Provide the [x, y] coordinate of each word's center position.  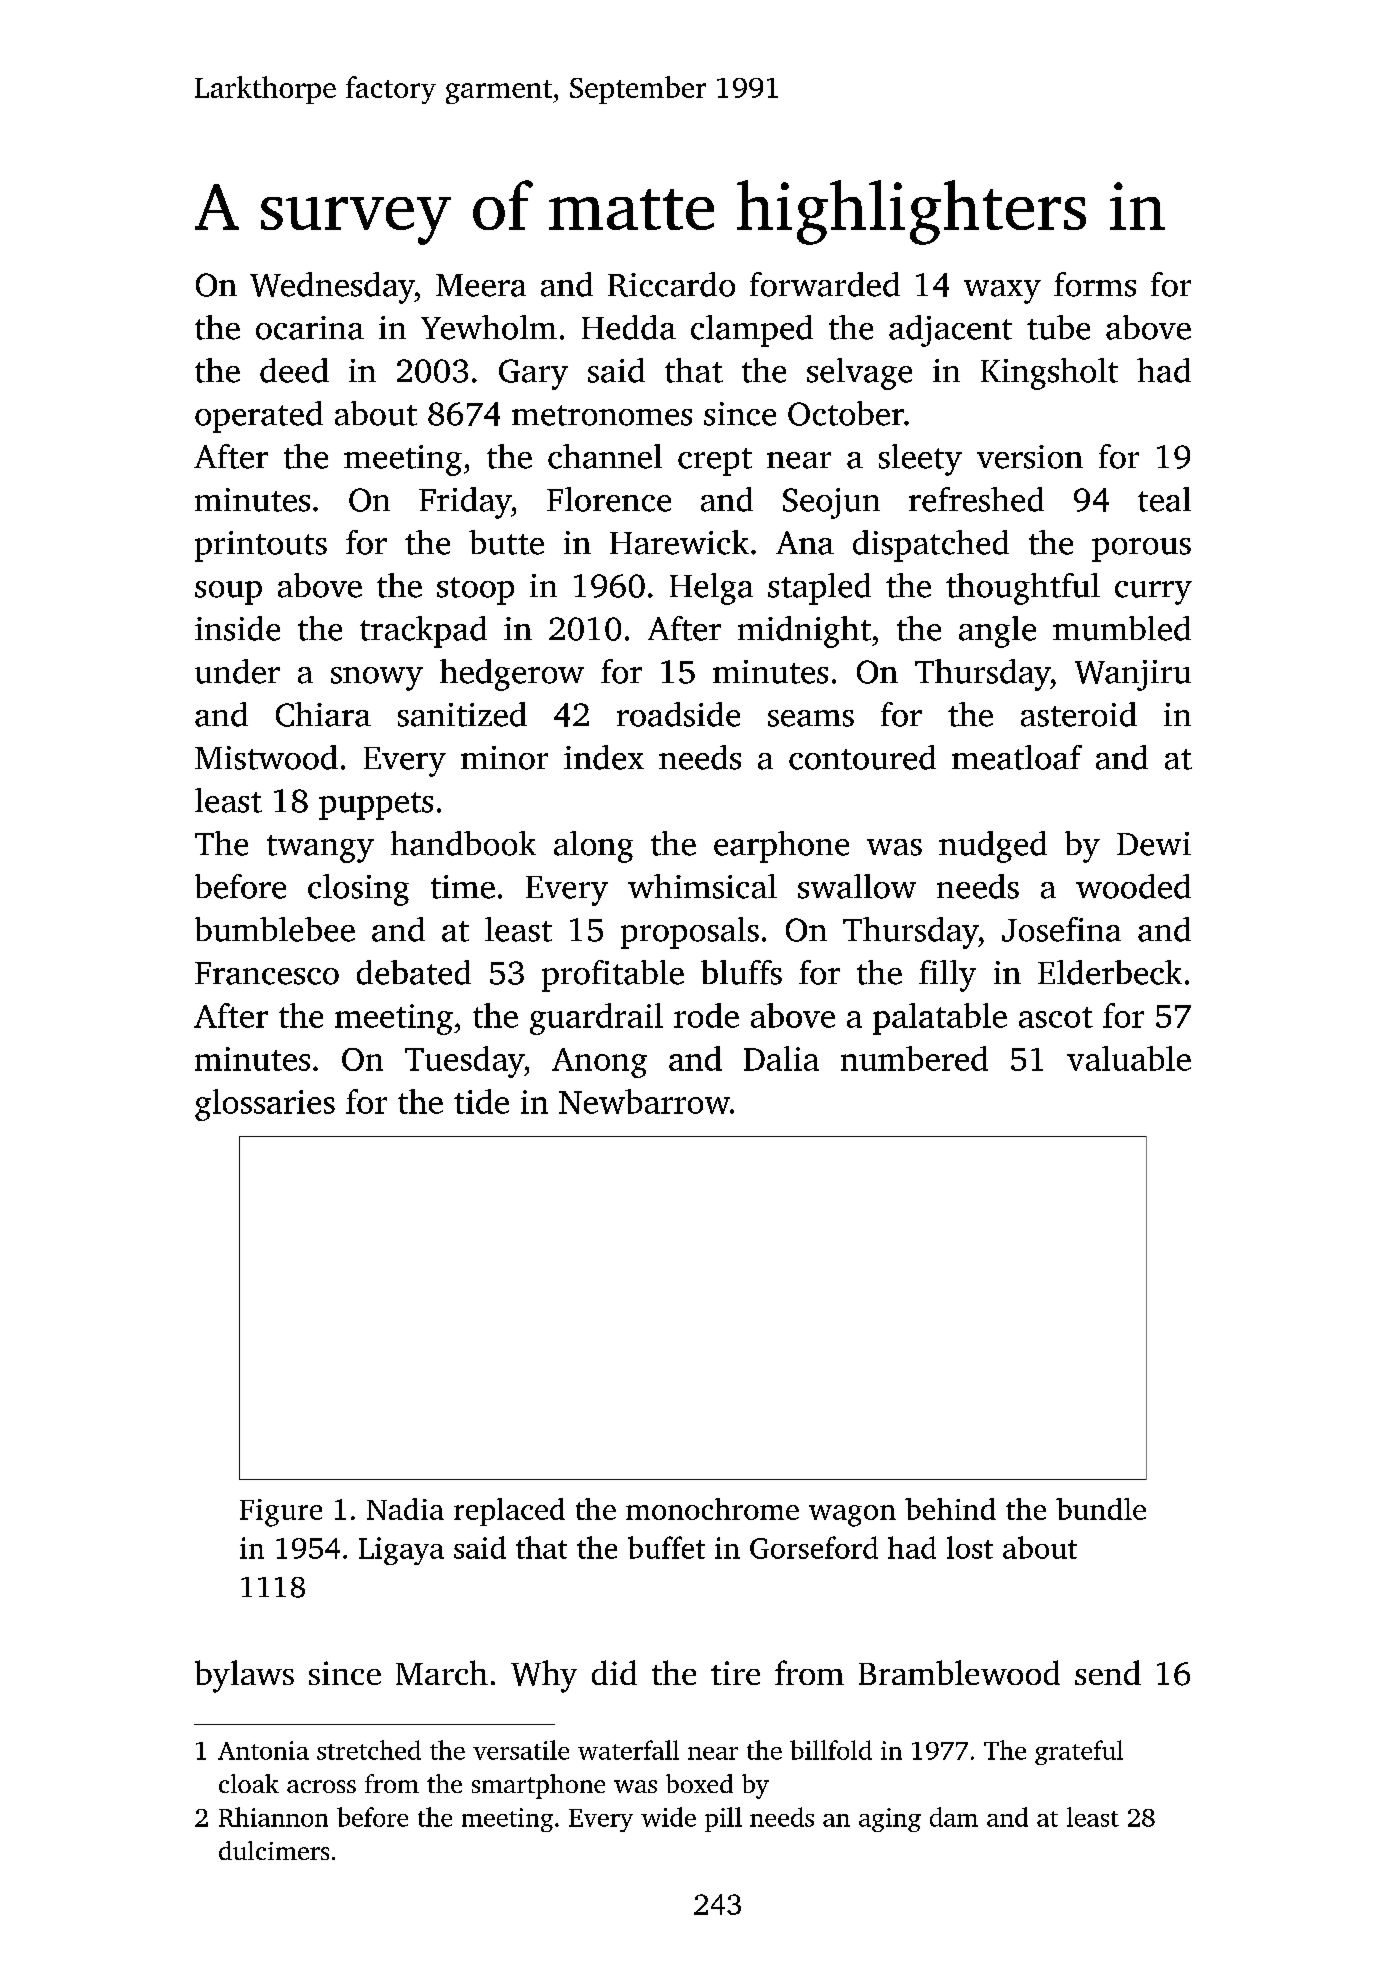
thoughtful [1023, 589]
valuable [1129, 1058]
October [846, 413]
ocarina [310, 328]
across [321, 1786]
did [614, 1672]
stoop [475, 591]
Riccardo [671, 284]
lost [970, 1547]
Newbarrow [644, 1101]
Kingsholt [1049, 374]
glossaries [265, 1105]
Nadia [405, 1509]
